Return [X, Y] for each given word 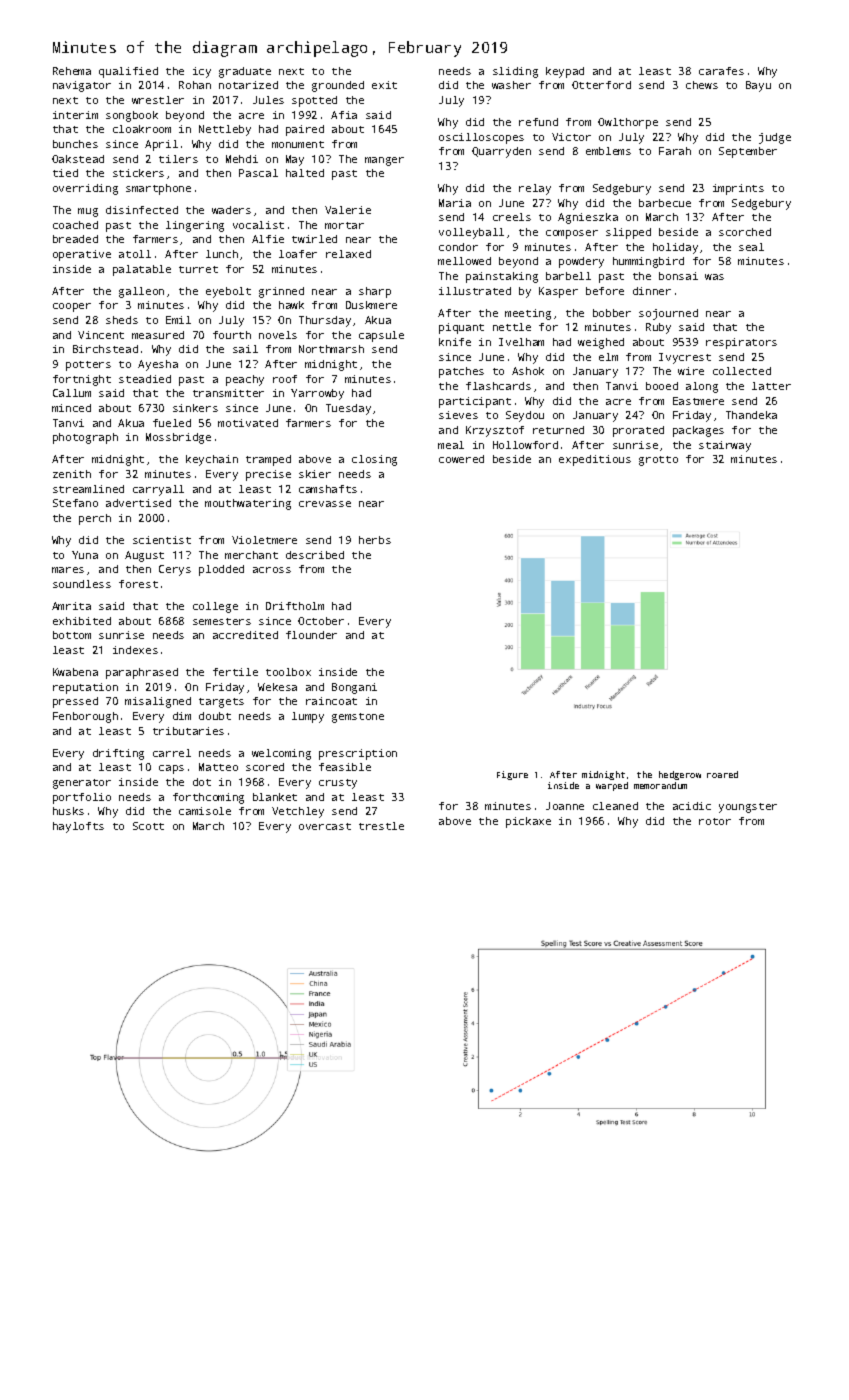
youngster [748, 808]
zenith [72, 474]
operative [82, 255]
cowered [461, 459]
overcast [325, 826]
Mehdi [242, 159]
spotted [314, 101]
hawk [291, 305]
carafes [721, 71]
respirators [741, 343]
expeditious [595, 460]
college [215, 607]
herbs [375, 540]
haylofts [78, 827]
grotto [658, 461]
